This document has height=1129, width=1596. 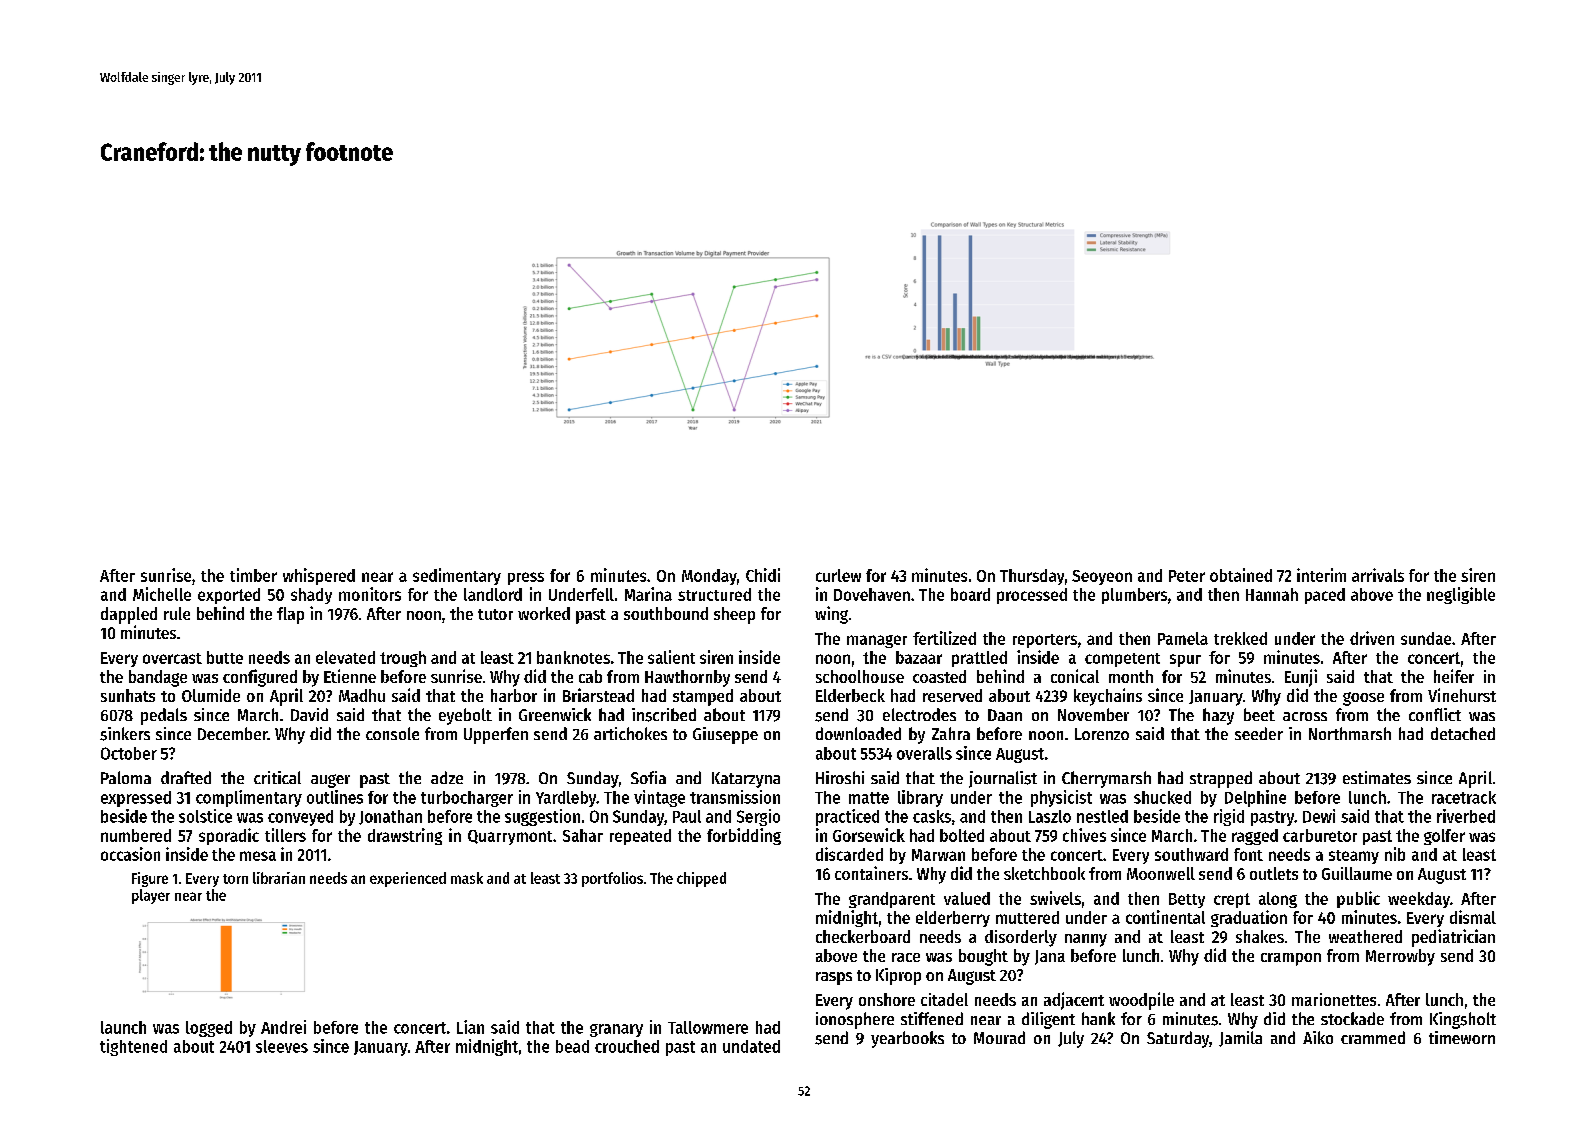 I want to click on Chidi, so click(x=763, y=575).
